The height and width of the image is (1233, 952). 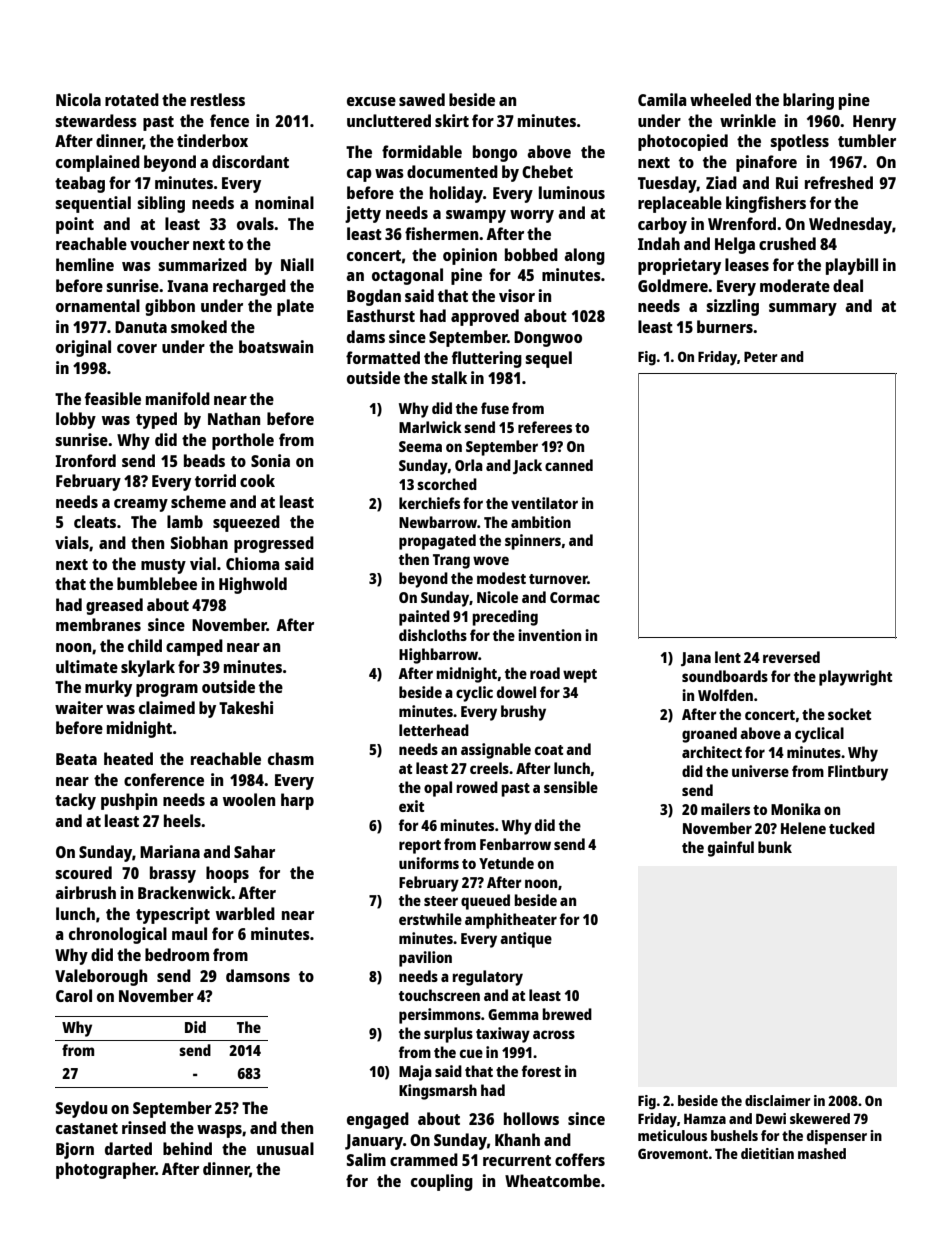 What do you see at coordinates (177, 954) in the image?
I see `bedroom` at bounding box center [177, 954].
